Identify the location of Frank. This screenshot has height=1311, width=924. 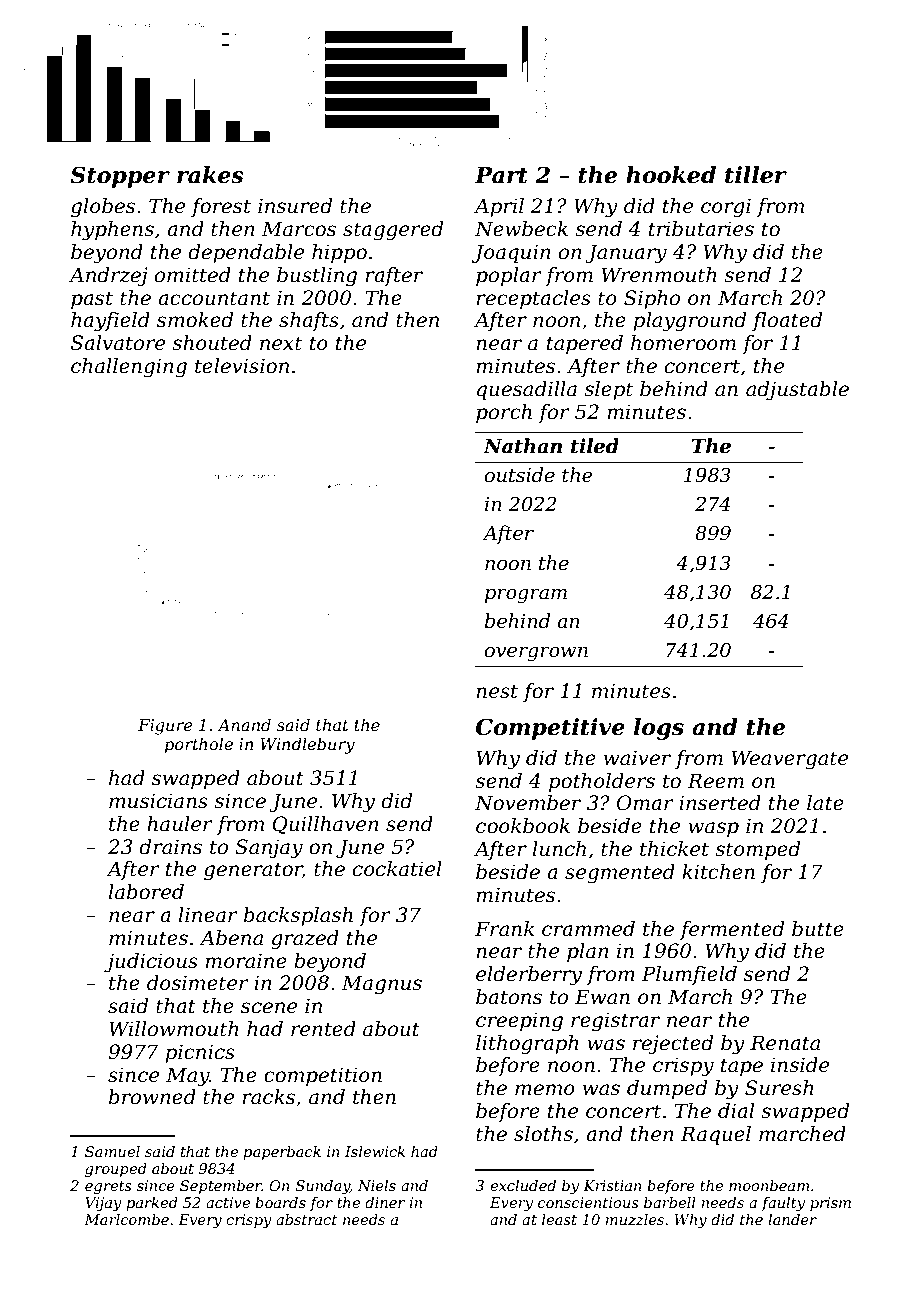
(504, 929).
